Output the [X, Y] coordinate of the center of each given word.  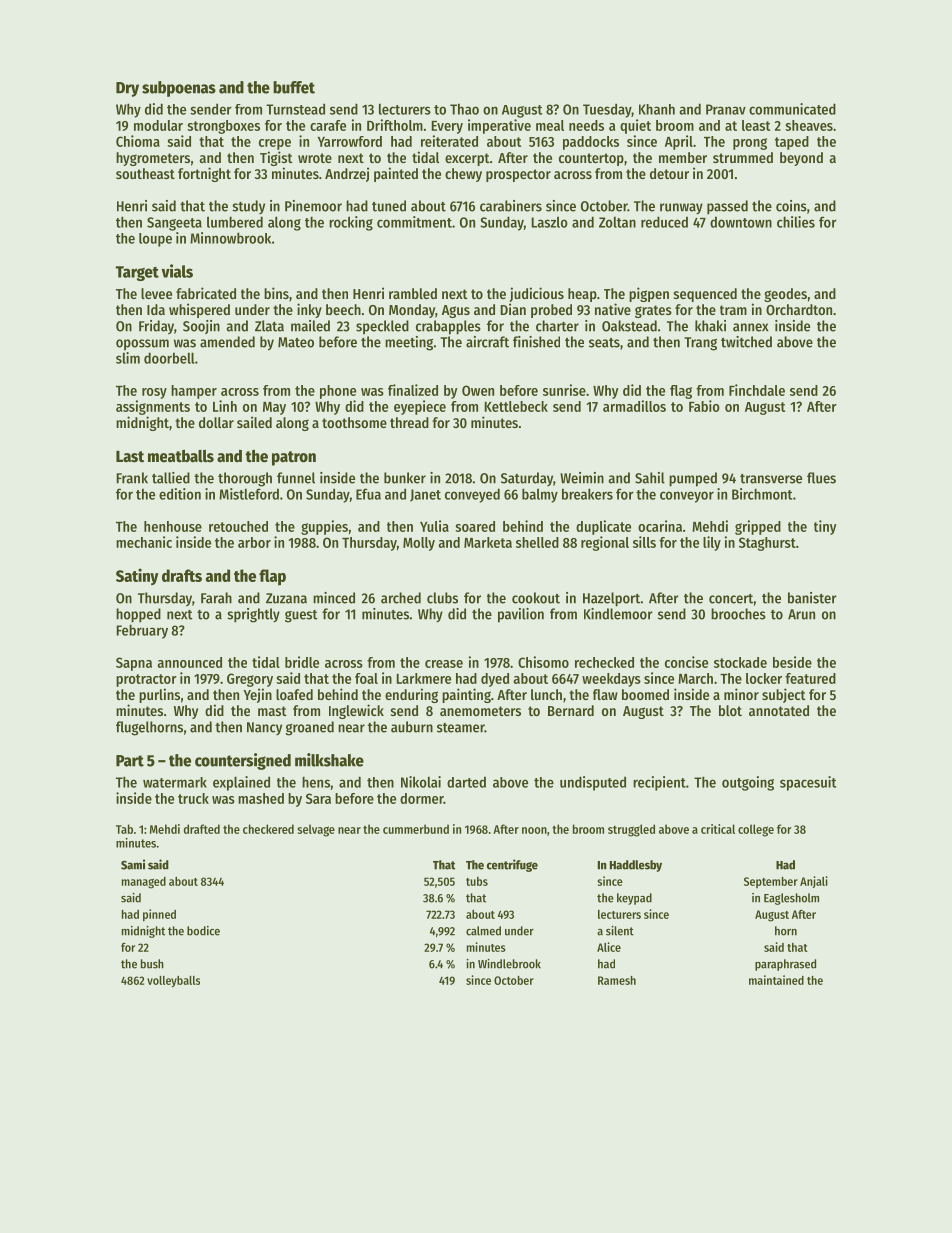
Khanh [657, 109]
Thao [464, 109]
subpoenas [179, 89]
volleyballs [173, 981]
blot [730, 710]
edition [180, 494]
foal [366, 678]
